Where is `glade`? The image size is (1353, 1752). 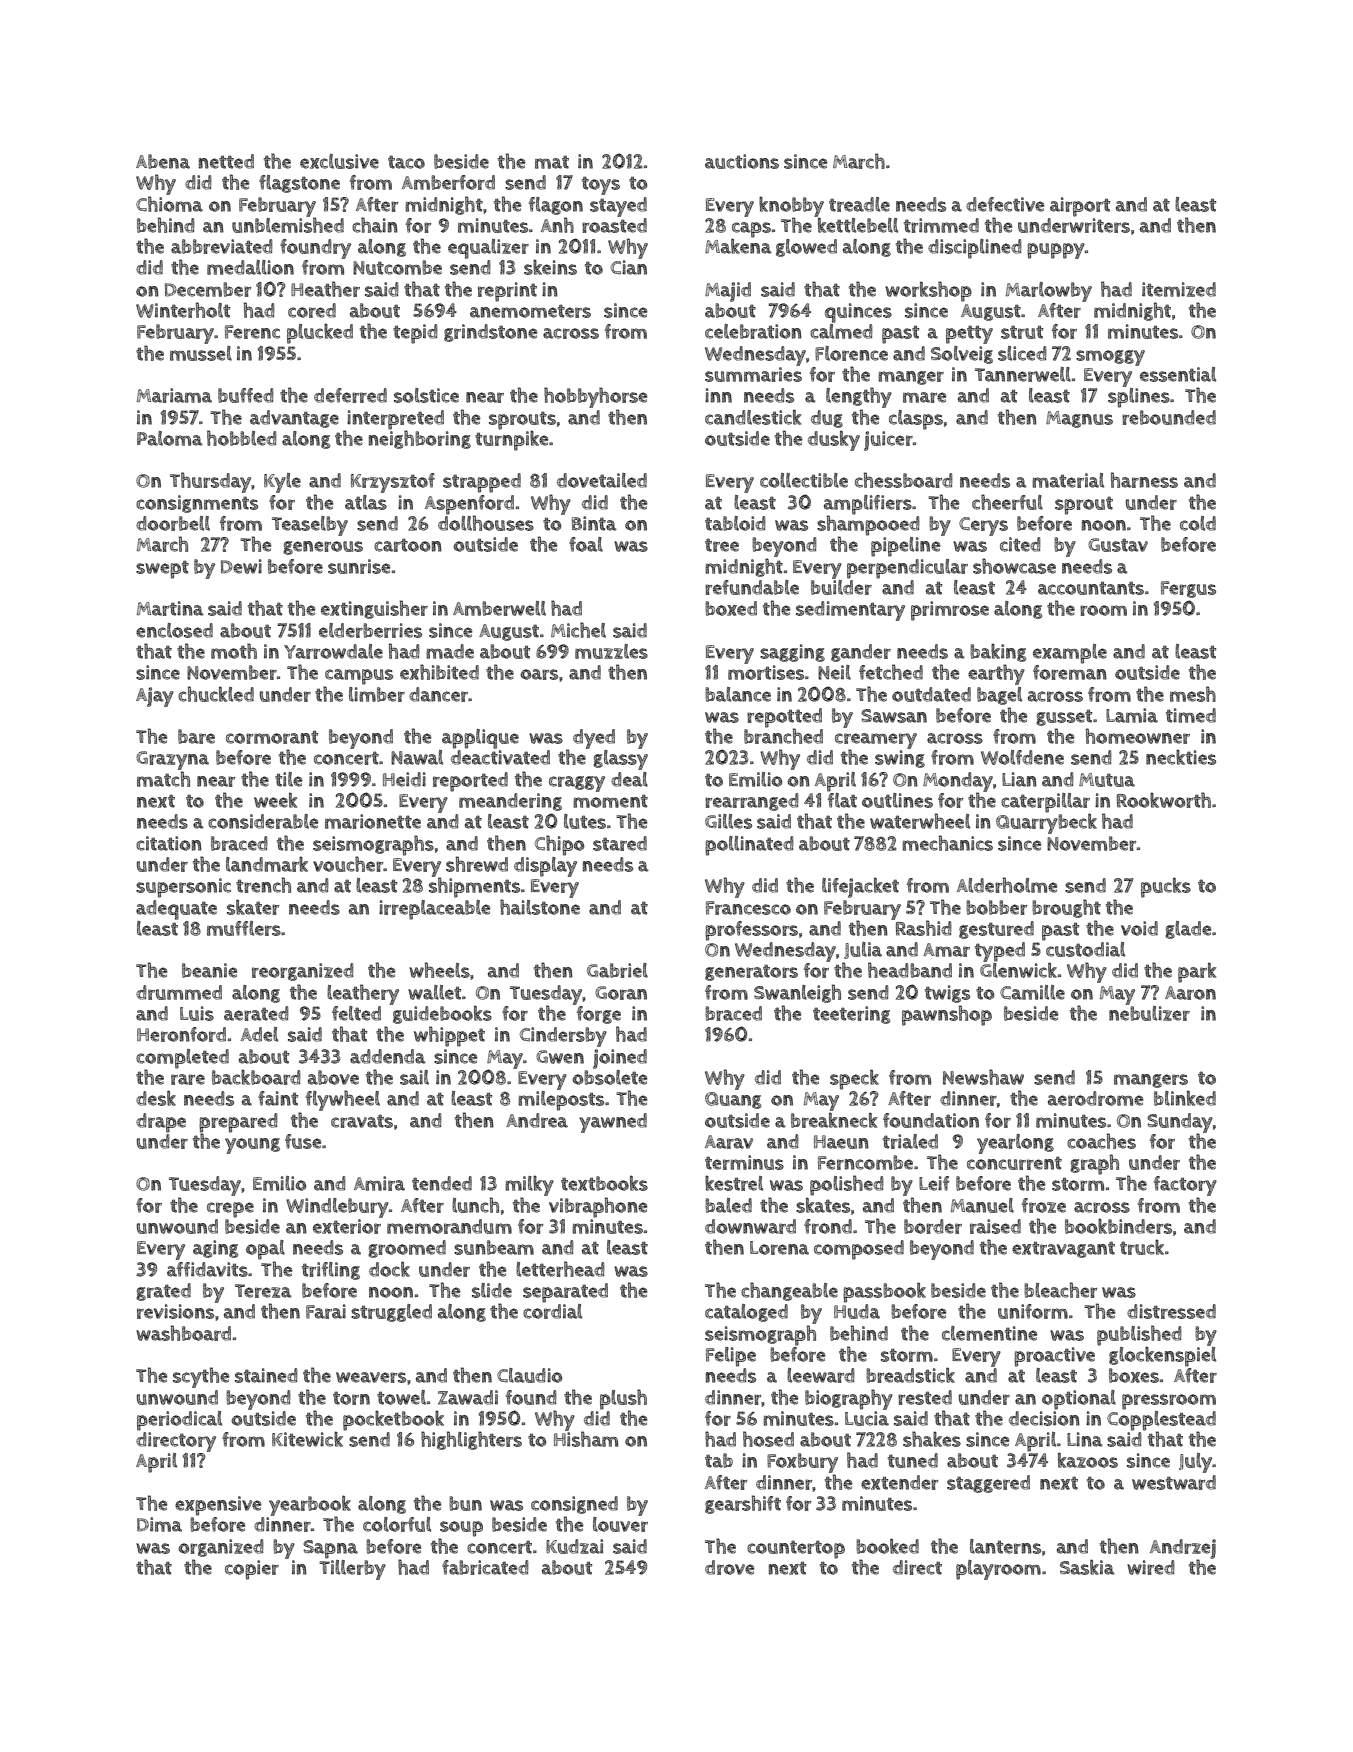
glade is located at coordinates (1188, 930).
